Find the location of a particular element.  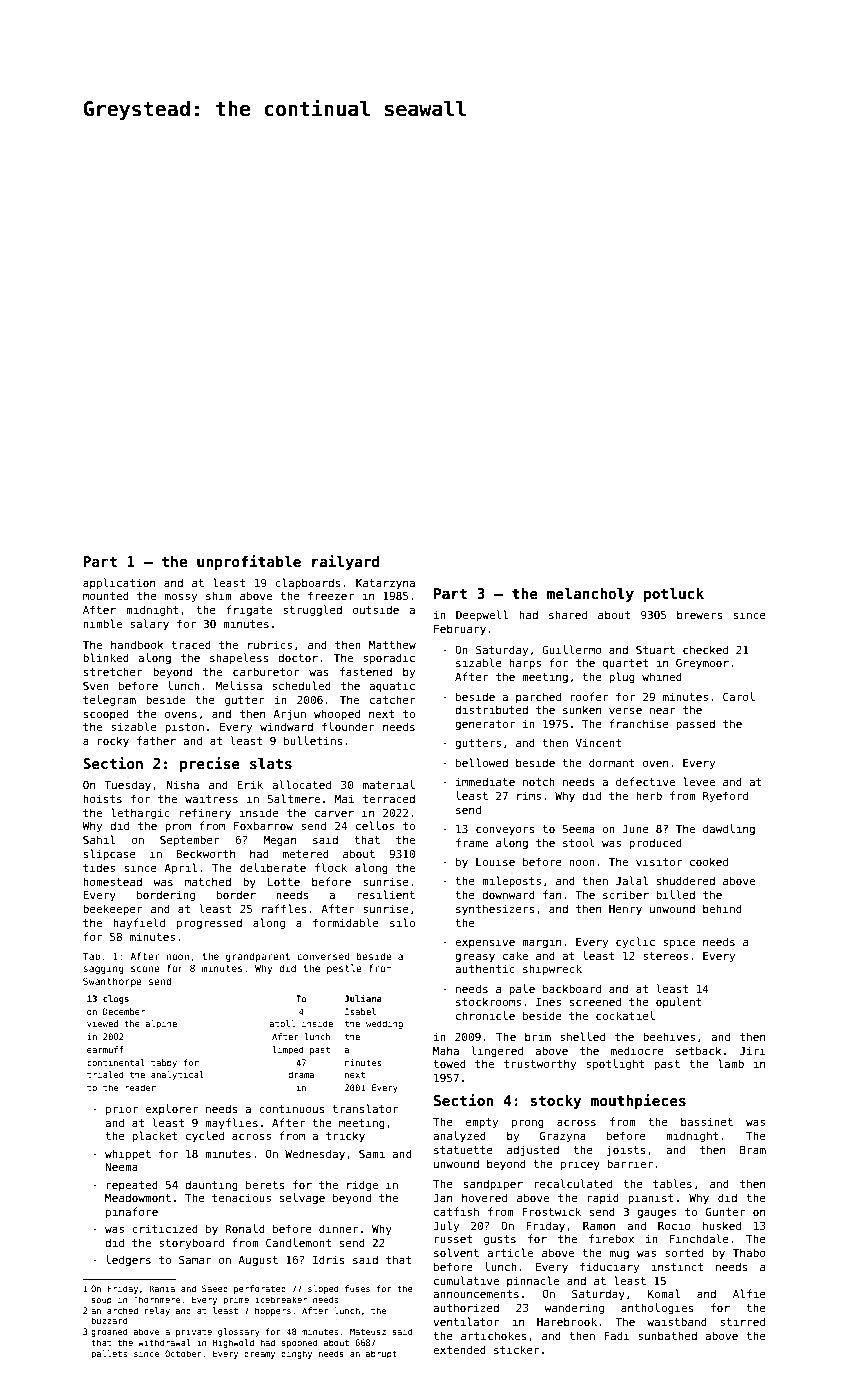

limped is located at coordinates (288, 1050).
